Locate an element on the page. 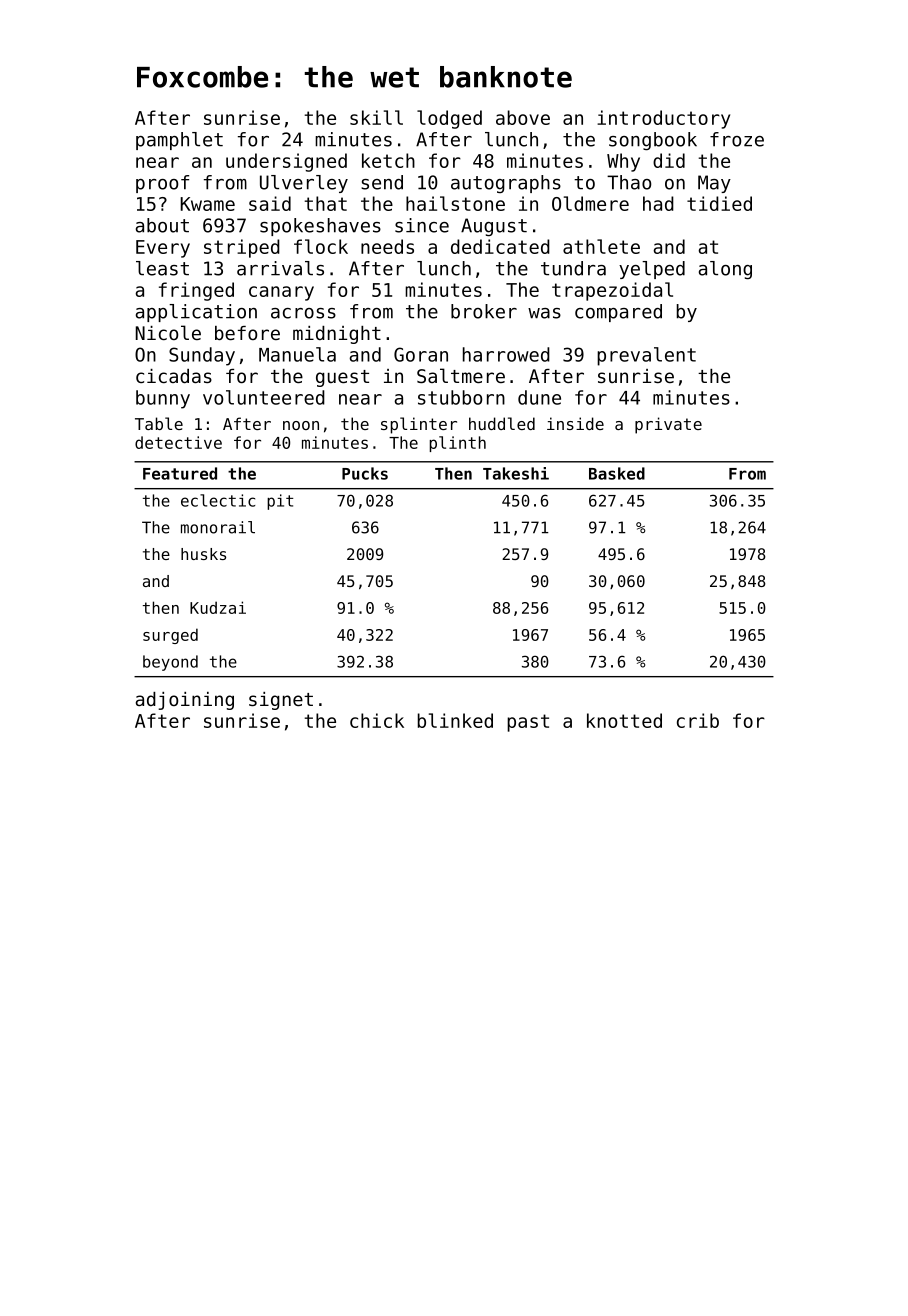  introductory is located at coordinates (663, 119).
